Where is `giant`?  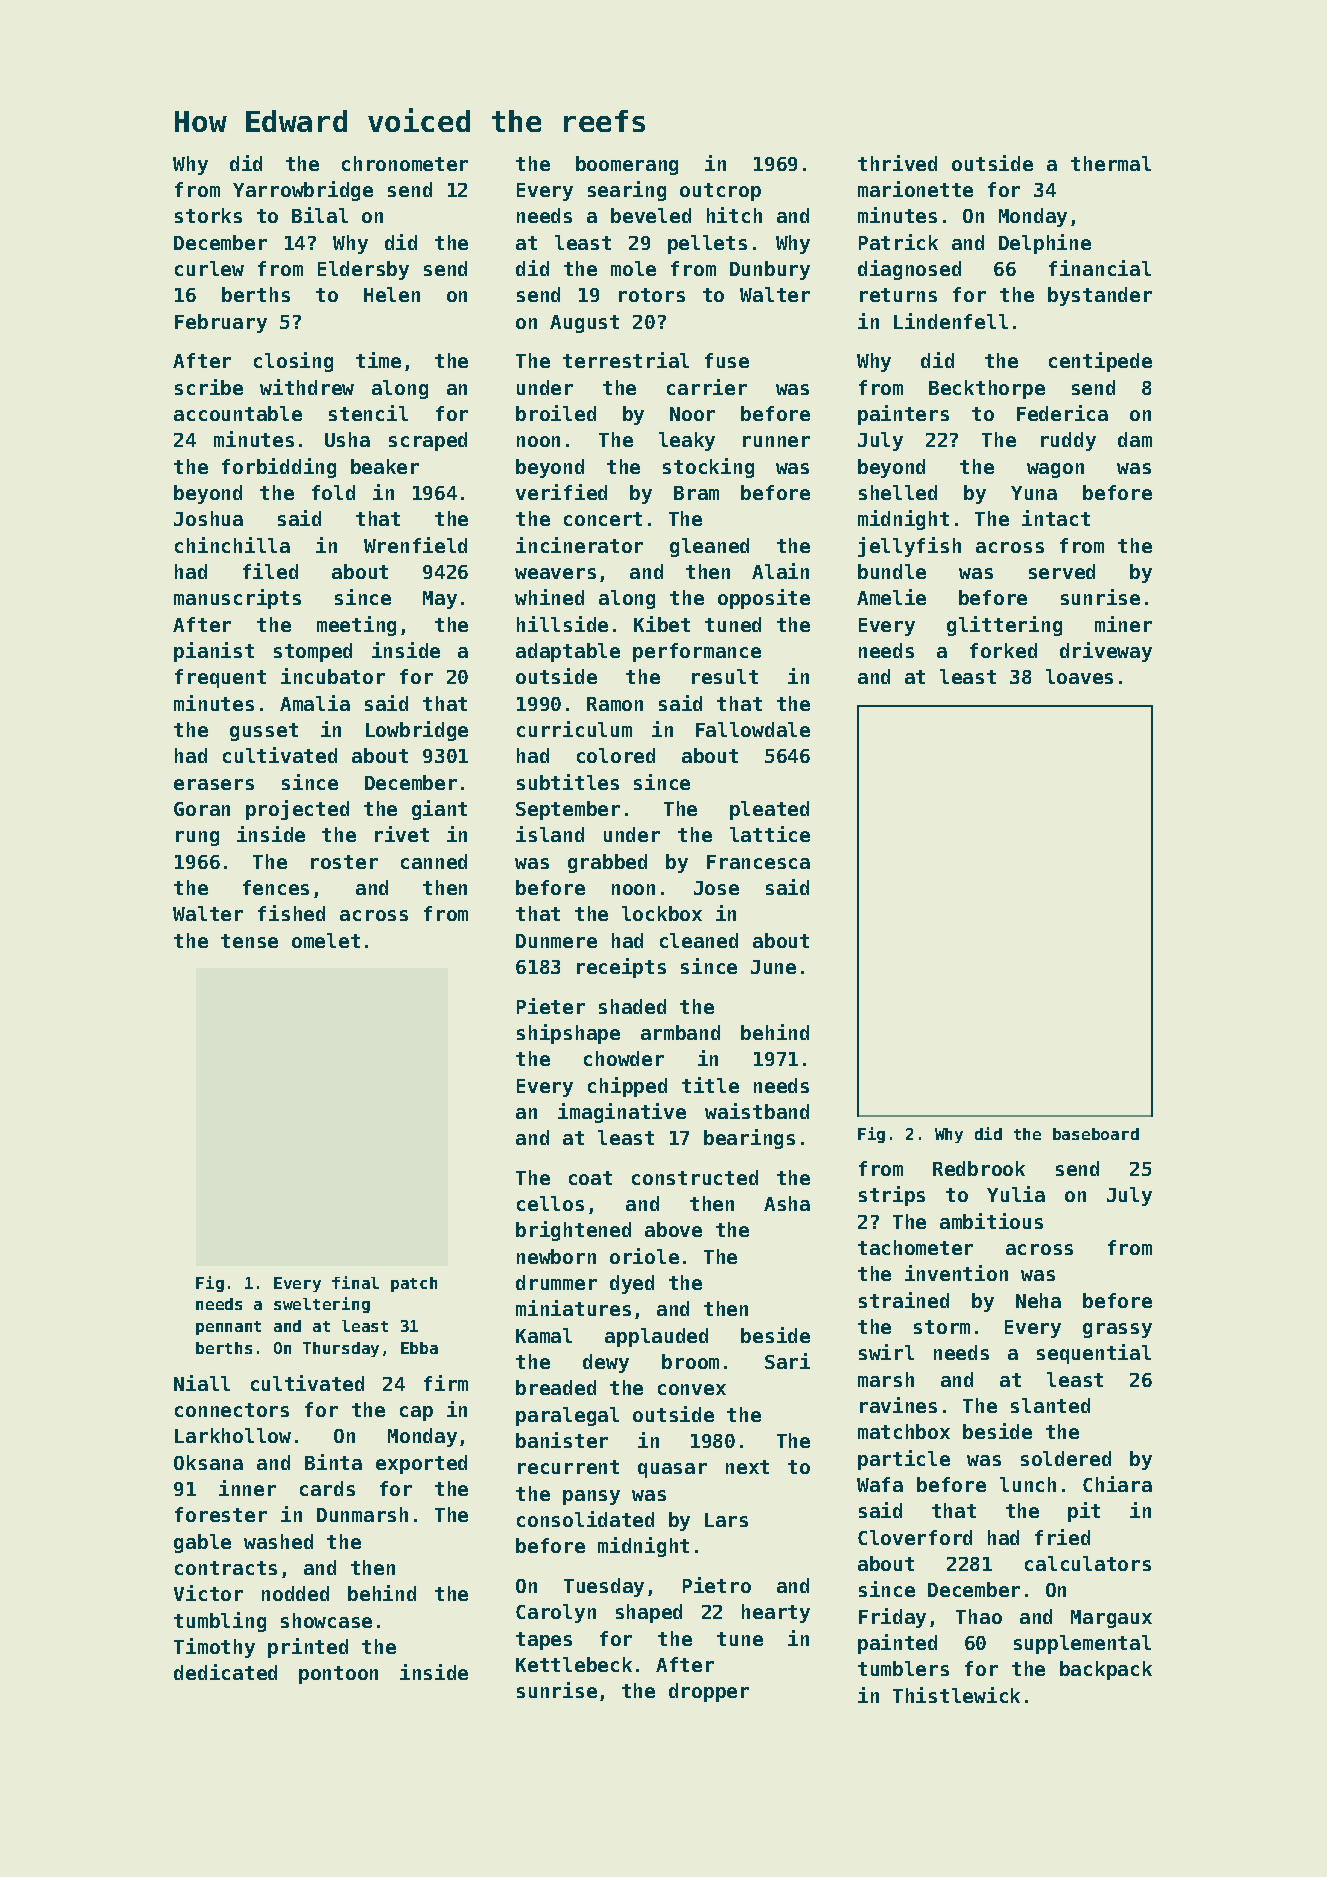 giant is located at coordinates (439, 810).
